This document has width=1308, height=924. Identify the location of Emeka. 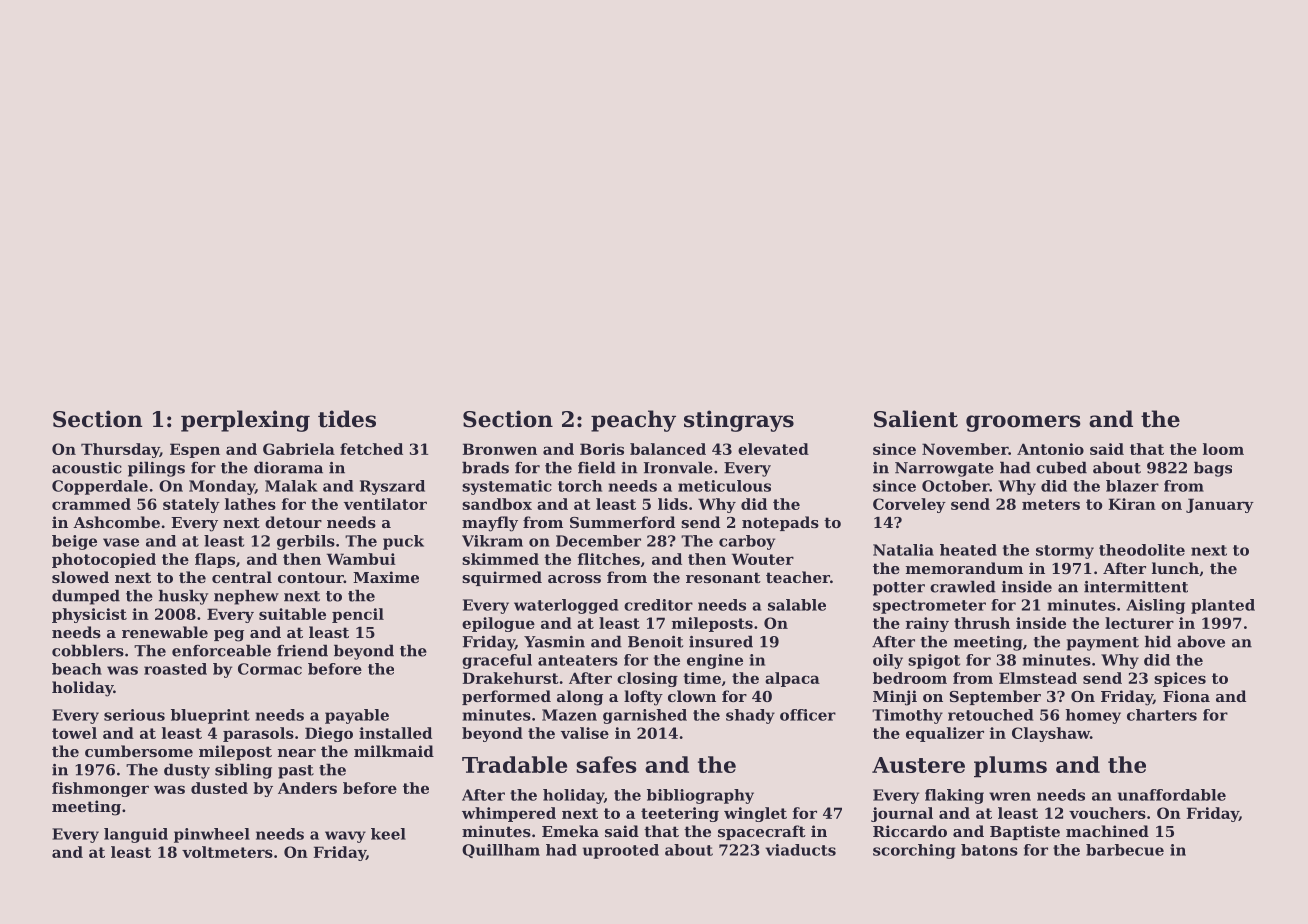
(570, 831).
